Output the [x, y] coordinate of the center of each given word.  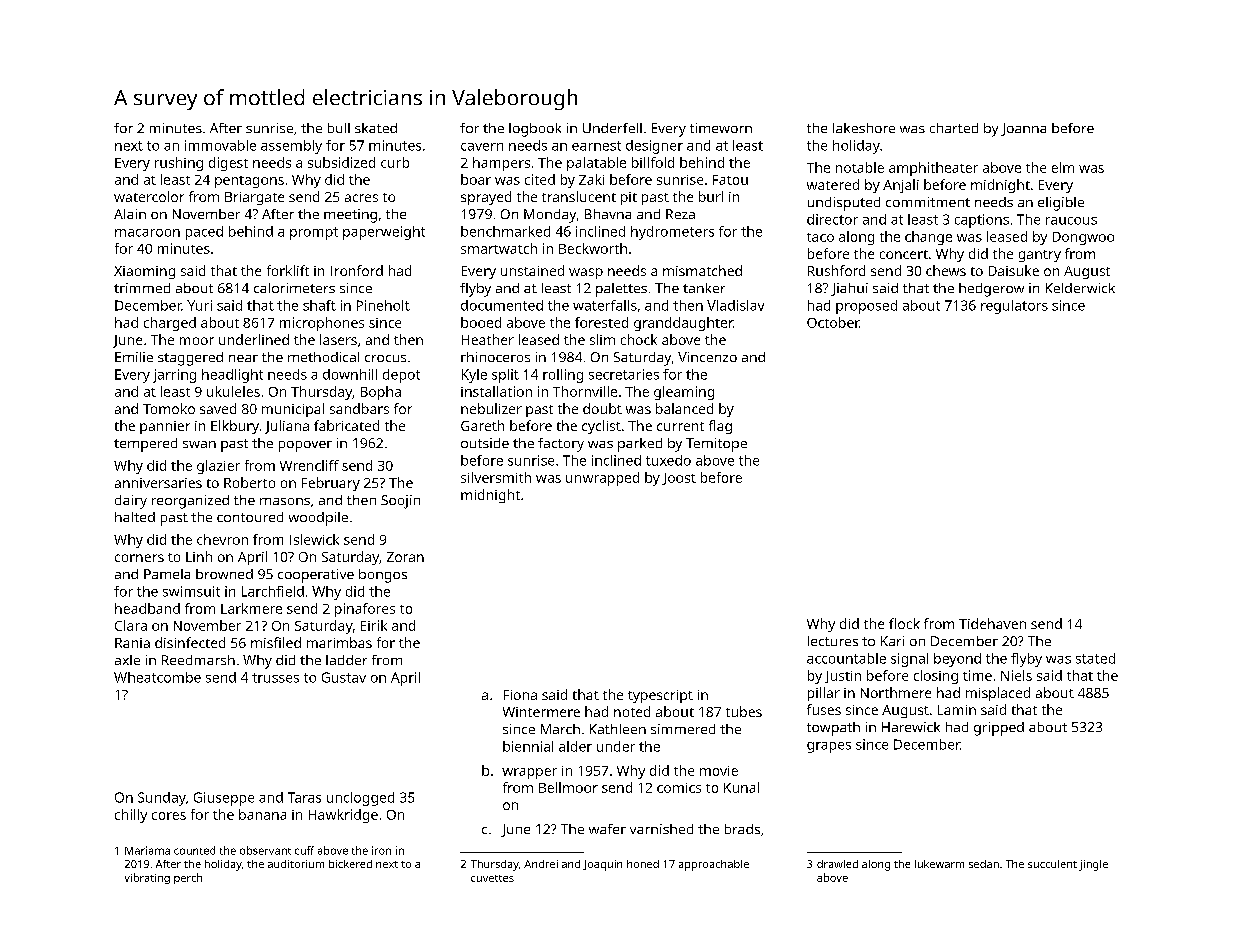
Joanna [1023, 129]
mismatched [702, 270]
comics [679, 788]
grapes [829, 747]
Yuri [199, 305]
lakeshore [864, 128]
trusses [275, 678]
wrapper [529, 773]
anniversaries [158, 483]
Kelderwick [1080, 288]
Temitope [716, 445]
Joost [679, 479]
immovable [220, 145]
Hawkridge [343, 816]
